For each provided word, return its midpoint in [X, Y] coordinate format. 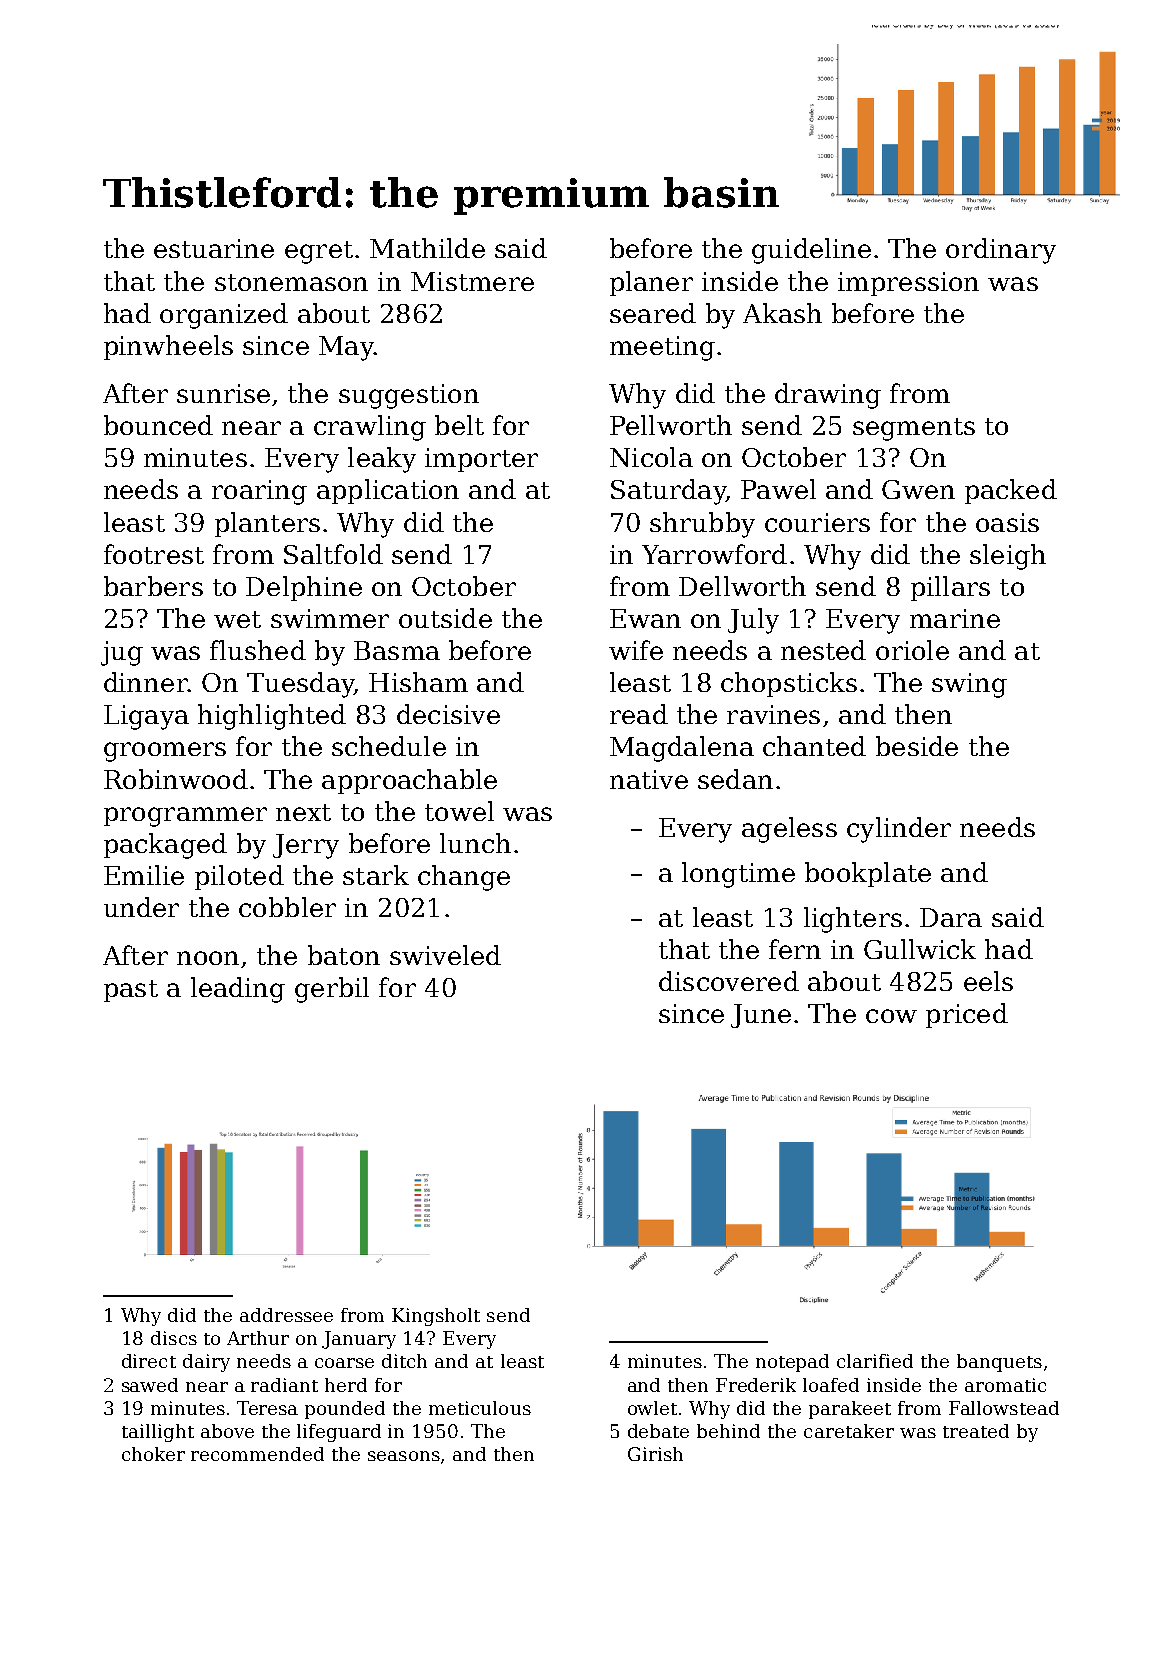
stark [376, 875]
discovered [729, 981]
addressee [286, 1315]
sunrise [223, 393]
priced [967, 1015]
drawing [828, 396]
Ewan [645, 618]
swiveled [445, 955]
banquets [999, 1363]
